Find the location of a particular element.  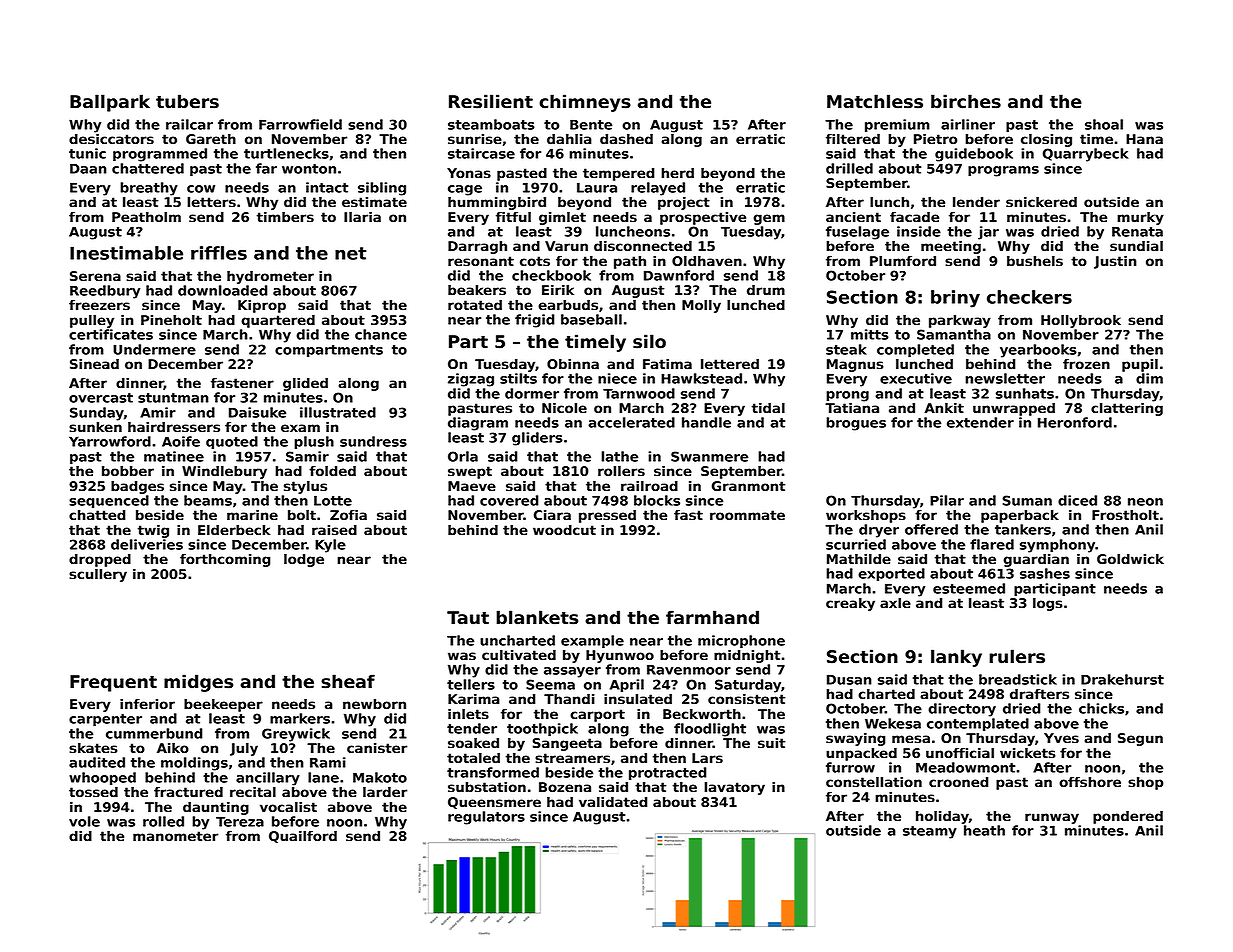

overcast is located at coordinates (101, 398).
